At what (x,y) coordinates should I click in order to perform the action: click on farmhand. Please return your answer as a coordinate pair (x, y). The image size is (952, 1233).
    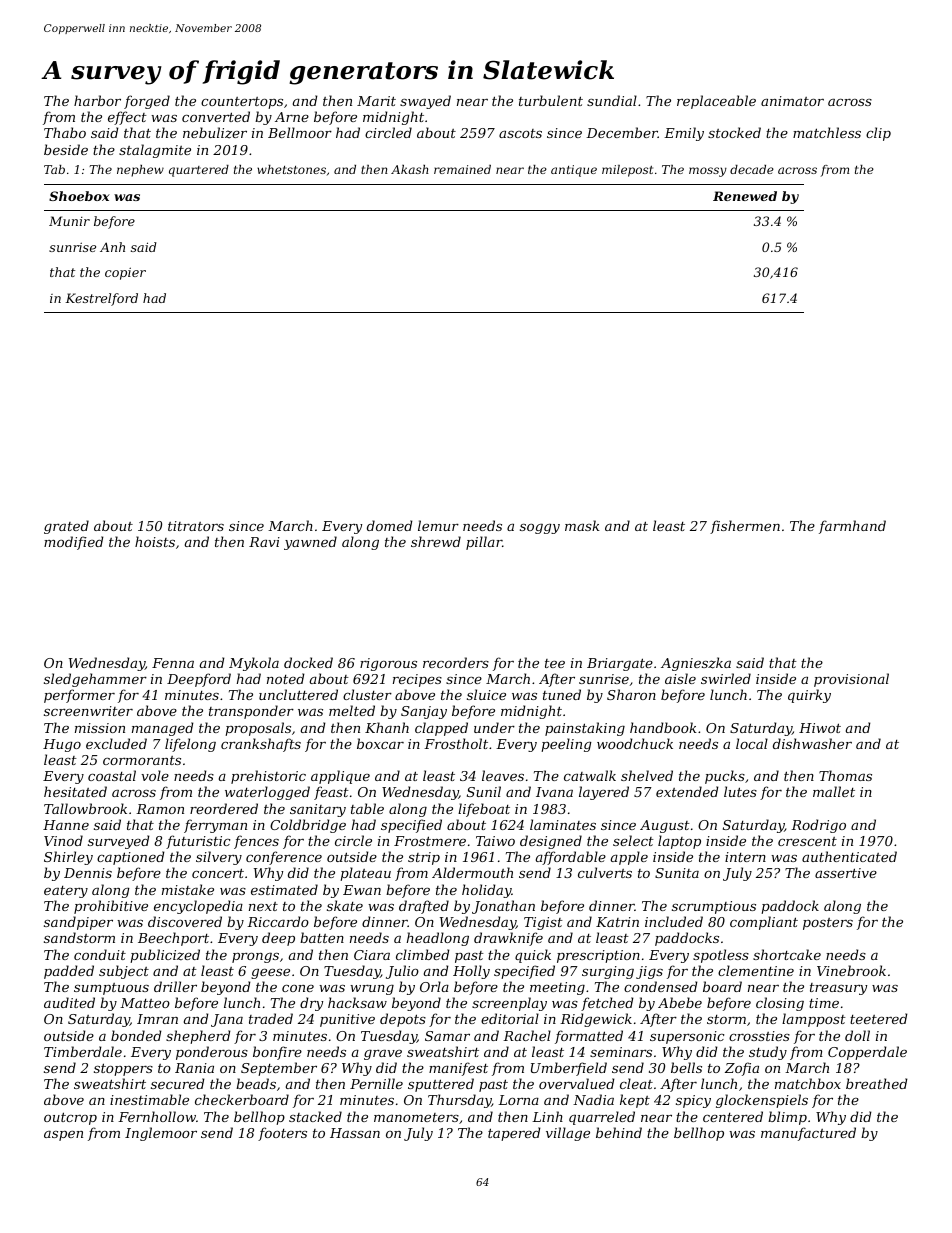
    Looking at the image, I should click on (852, 527).
